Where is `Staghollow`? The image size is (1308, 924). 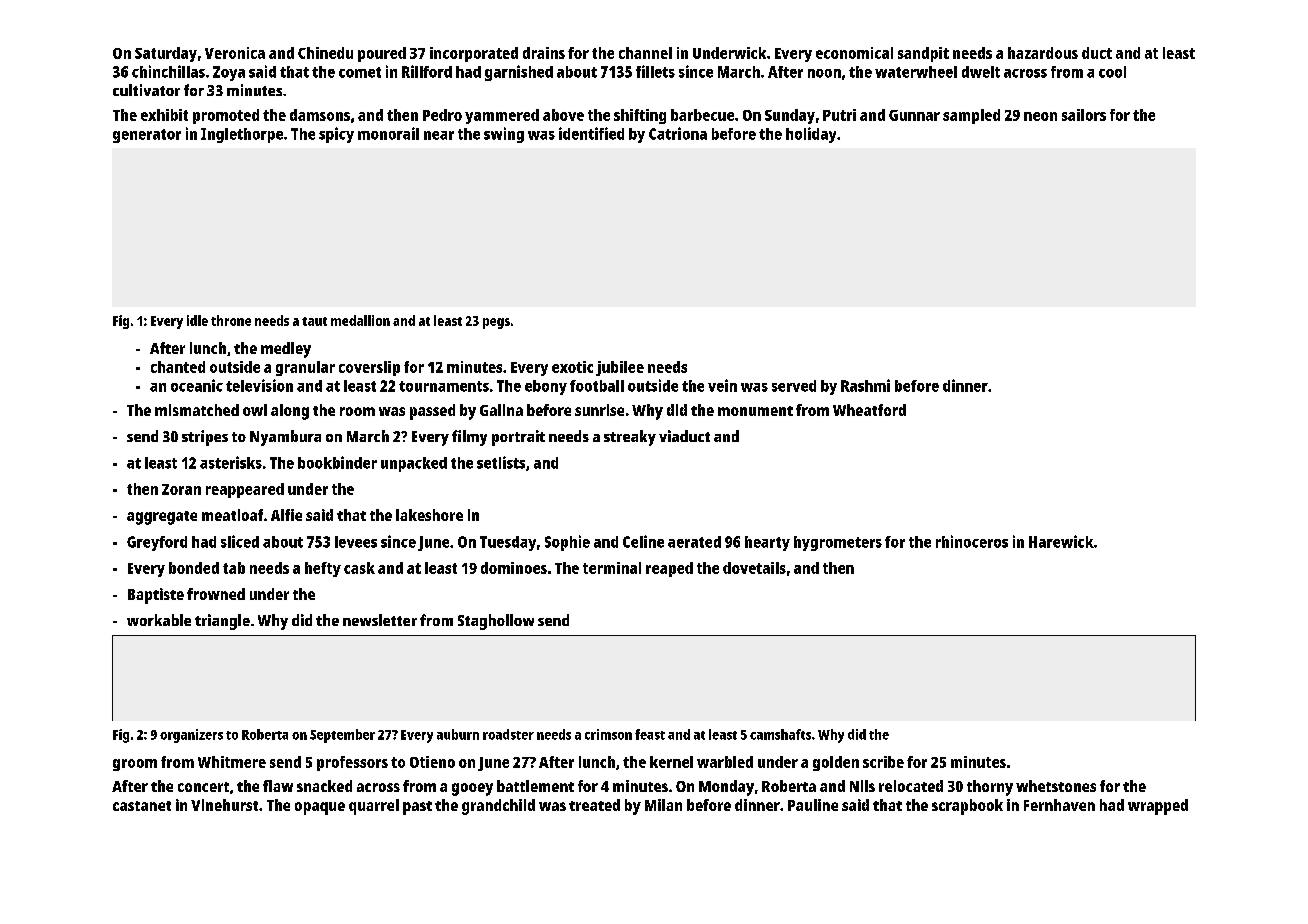
Staghollow is located at coordinates (496, 622).
